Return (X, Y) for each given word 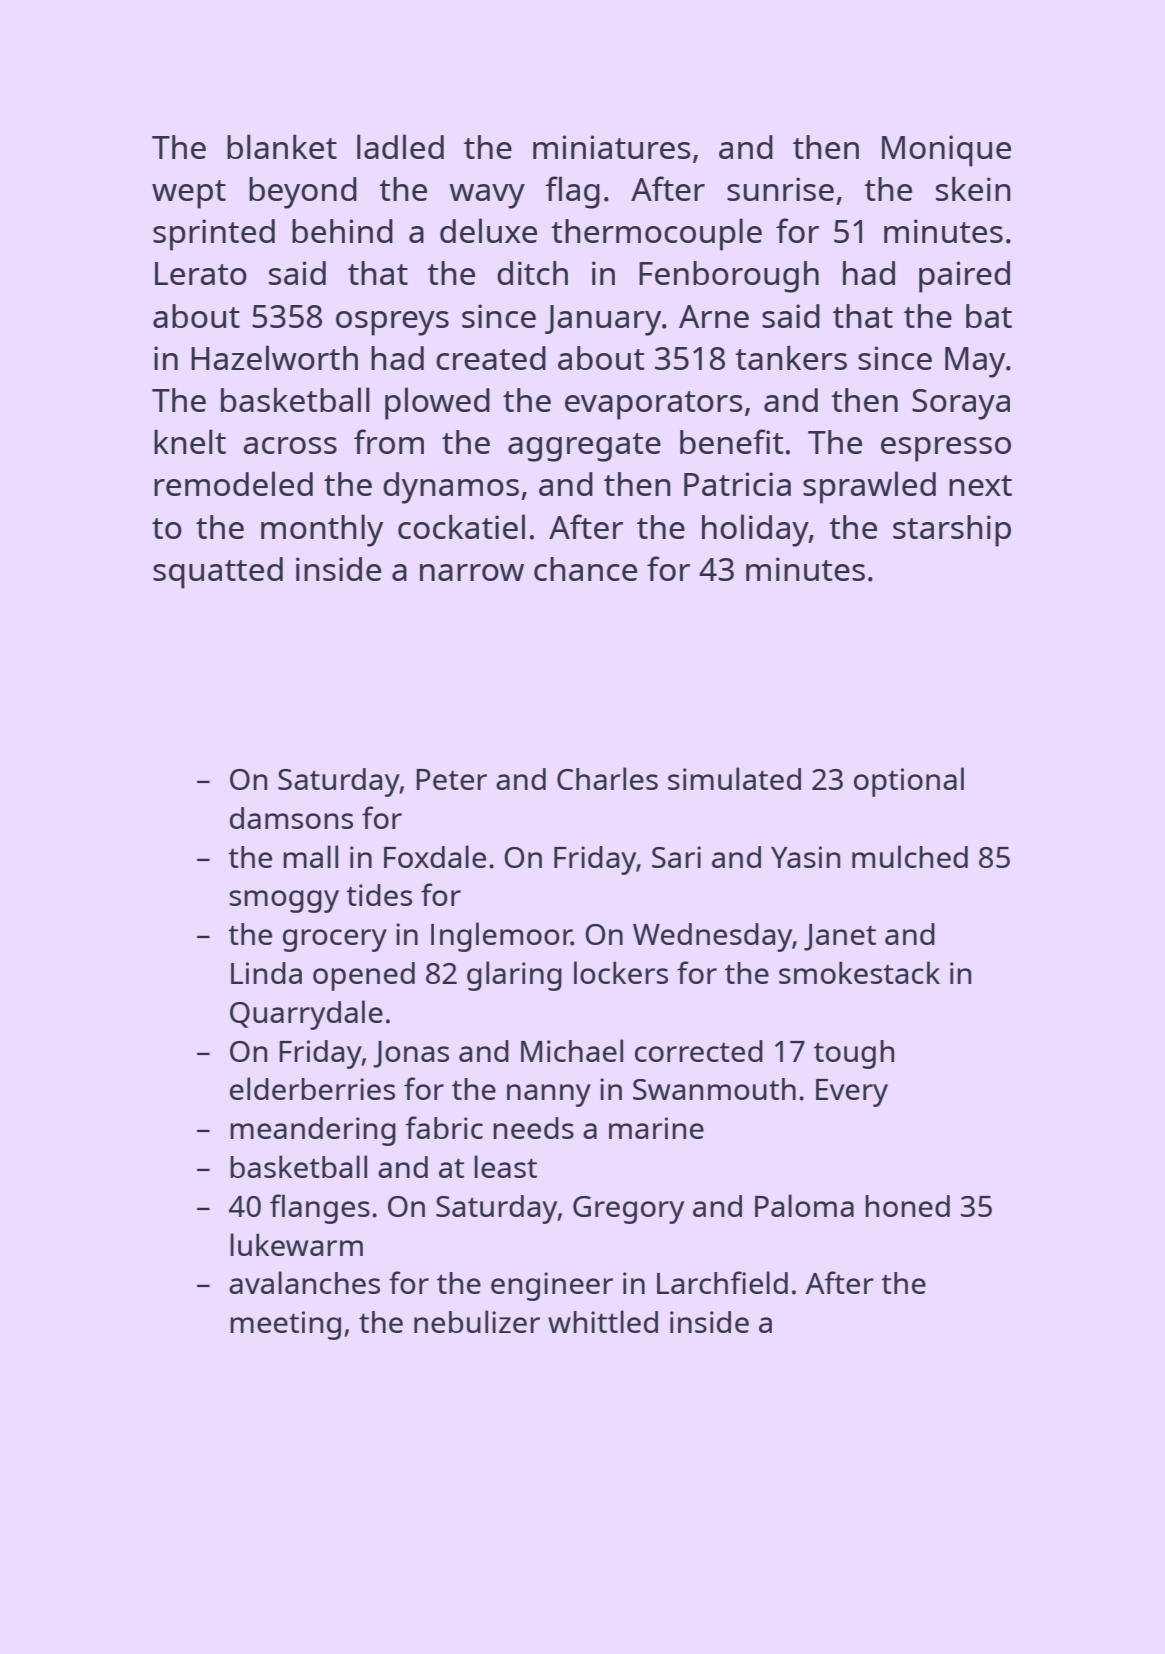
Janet (840, 937)
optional (909, 782)
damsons (291, 818)
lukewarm (296, 1244)
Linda (266, 973)
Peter (451, 779)
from (389, 441)
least (505, 1166)
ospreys (392, 323)
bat (989, 316)
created (491, 358)
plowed (437, 403)
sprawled (869, 487)
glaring (514, 976)
